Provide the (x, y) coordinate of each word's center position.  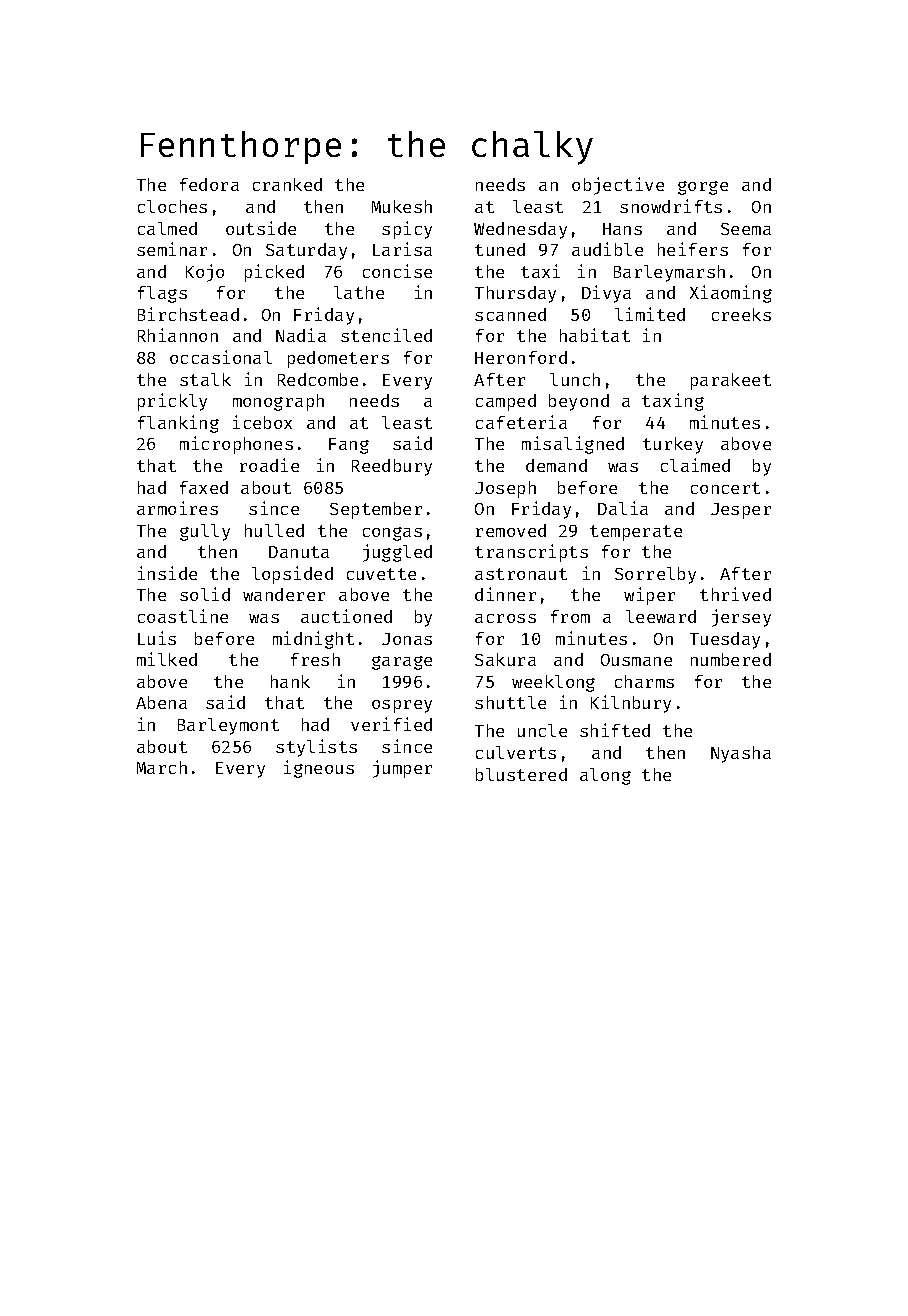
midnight (313, 640)
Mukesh (402, 206)
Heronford (521, 357)
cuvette (381, 574)
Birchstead (188, 314)
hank (290, 681)
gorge (703, 188)
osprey (402, 706)
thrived (735, 594)
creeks (741, 314)
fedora (209, 184)
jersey (741, 618)
